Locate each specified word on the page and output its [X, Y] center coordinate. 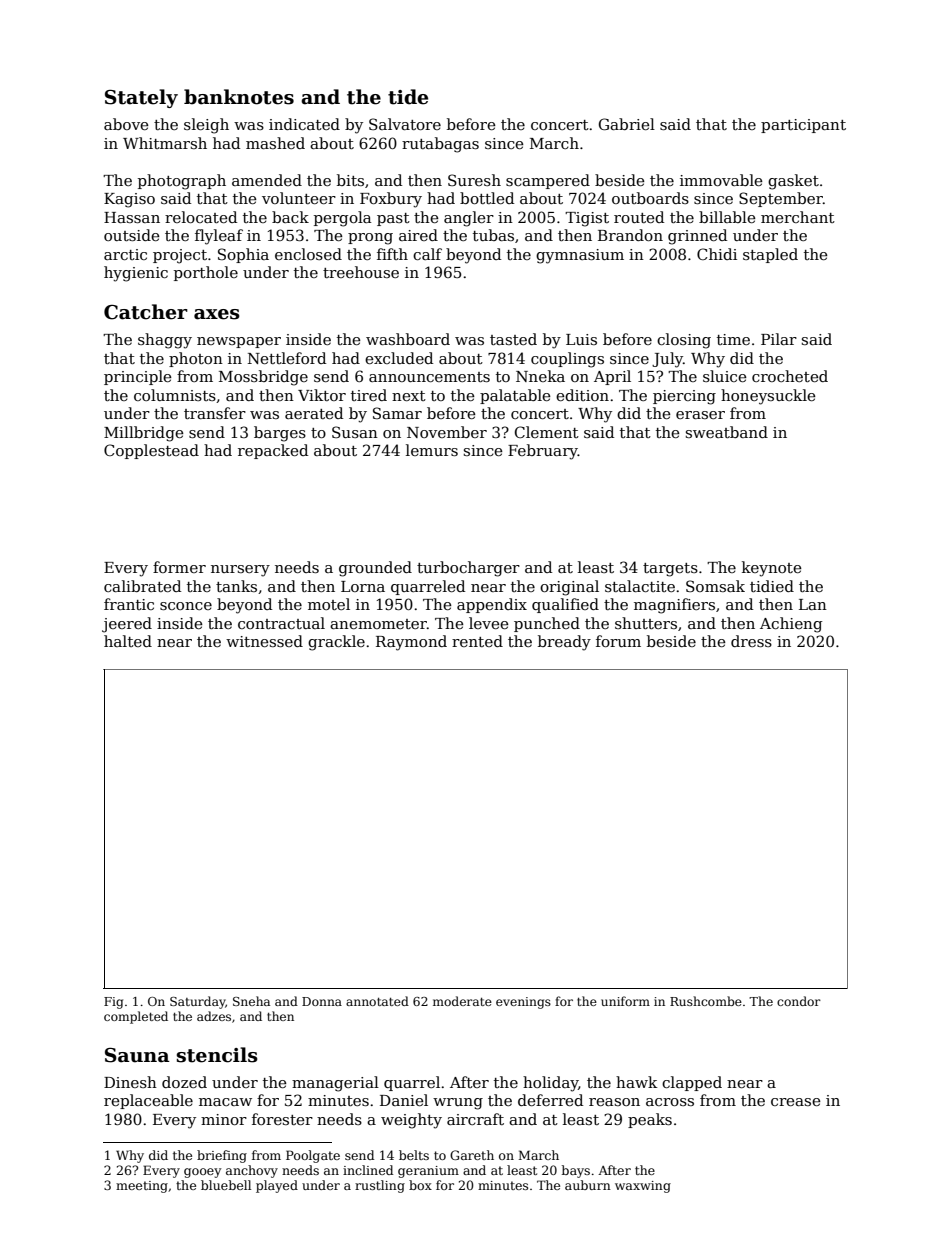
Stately [141, 98]
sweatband [727, 432]
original [569, 588]
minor [224, 1119]
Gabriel [627, 124]
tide [408, 97]
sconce [186, 606]
